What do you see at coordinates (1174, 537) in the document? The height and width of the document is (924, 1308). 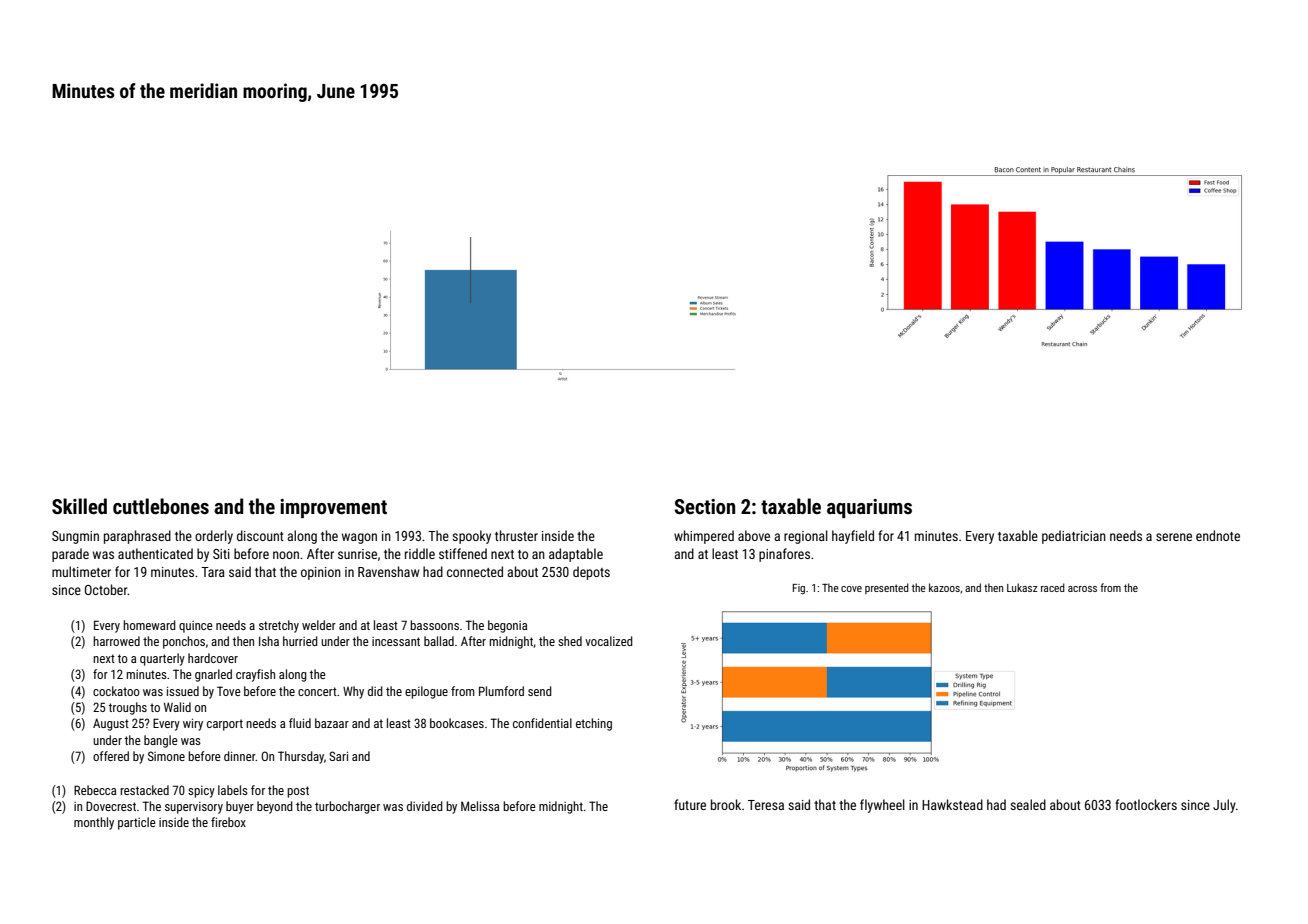 I see `serene` at bounding box center [1174, 537].
